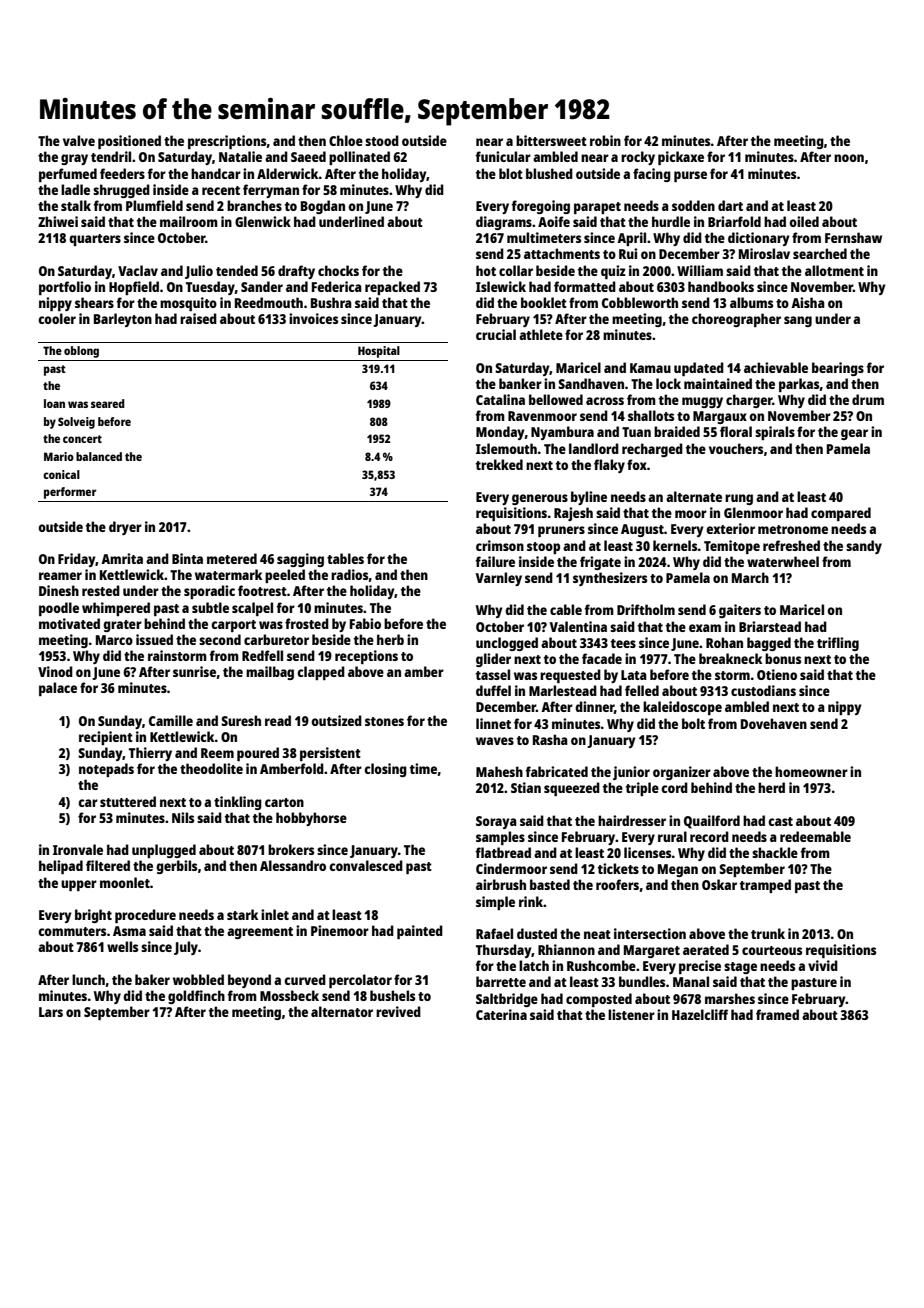 Image resolution: width=924 pixels, height=1308 pixels. What do you see at coordinates (589, 498) in the image?
I see `byline` at bounding box center [589, 498].
